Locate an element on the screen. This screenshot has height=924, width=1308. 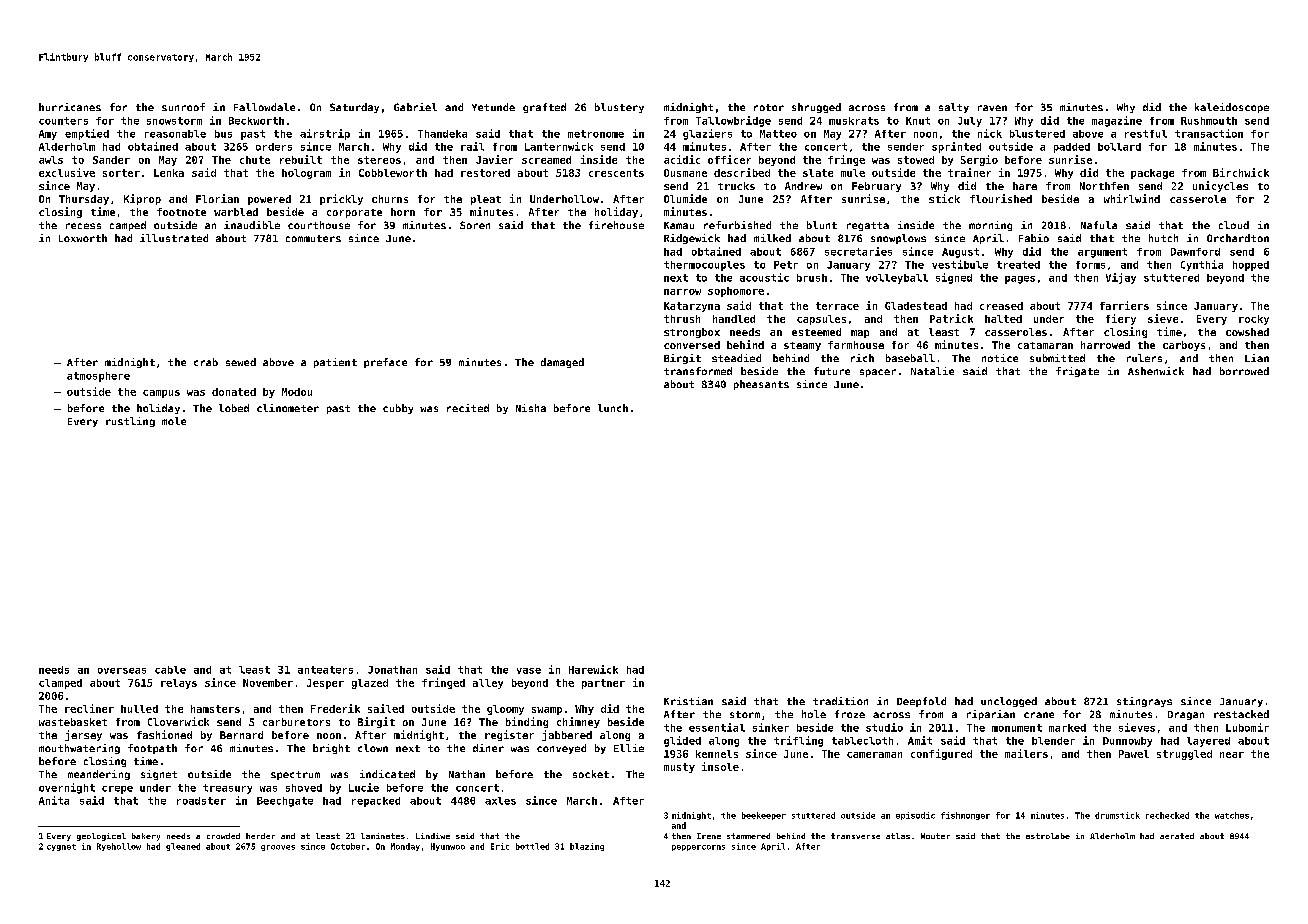
frigate is located at coordinates (1077, 372).
